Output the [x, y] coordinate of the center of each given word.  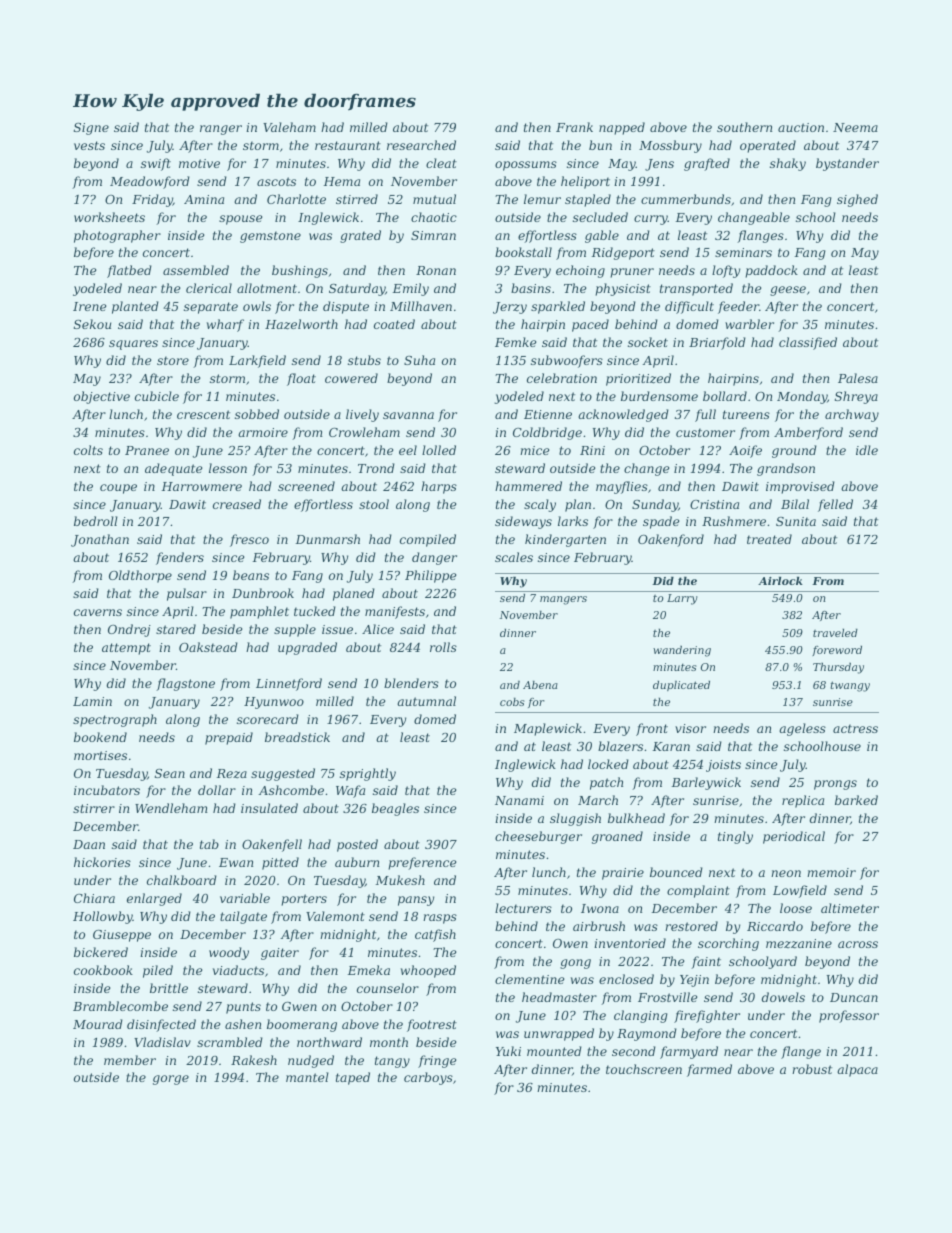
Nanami [519, 800]
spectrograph [115, 720]
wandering [682, 651]
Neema [855, 127]
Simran [433, 235]
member [130, 1060]
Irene [89, 306]
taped [353, 1078]
